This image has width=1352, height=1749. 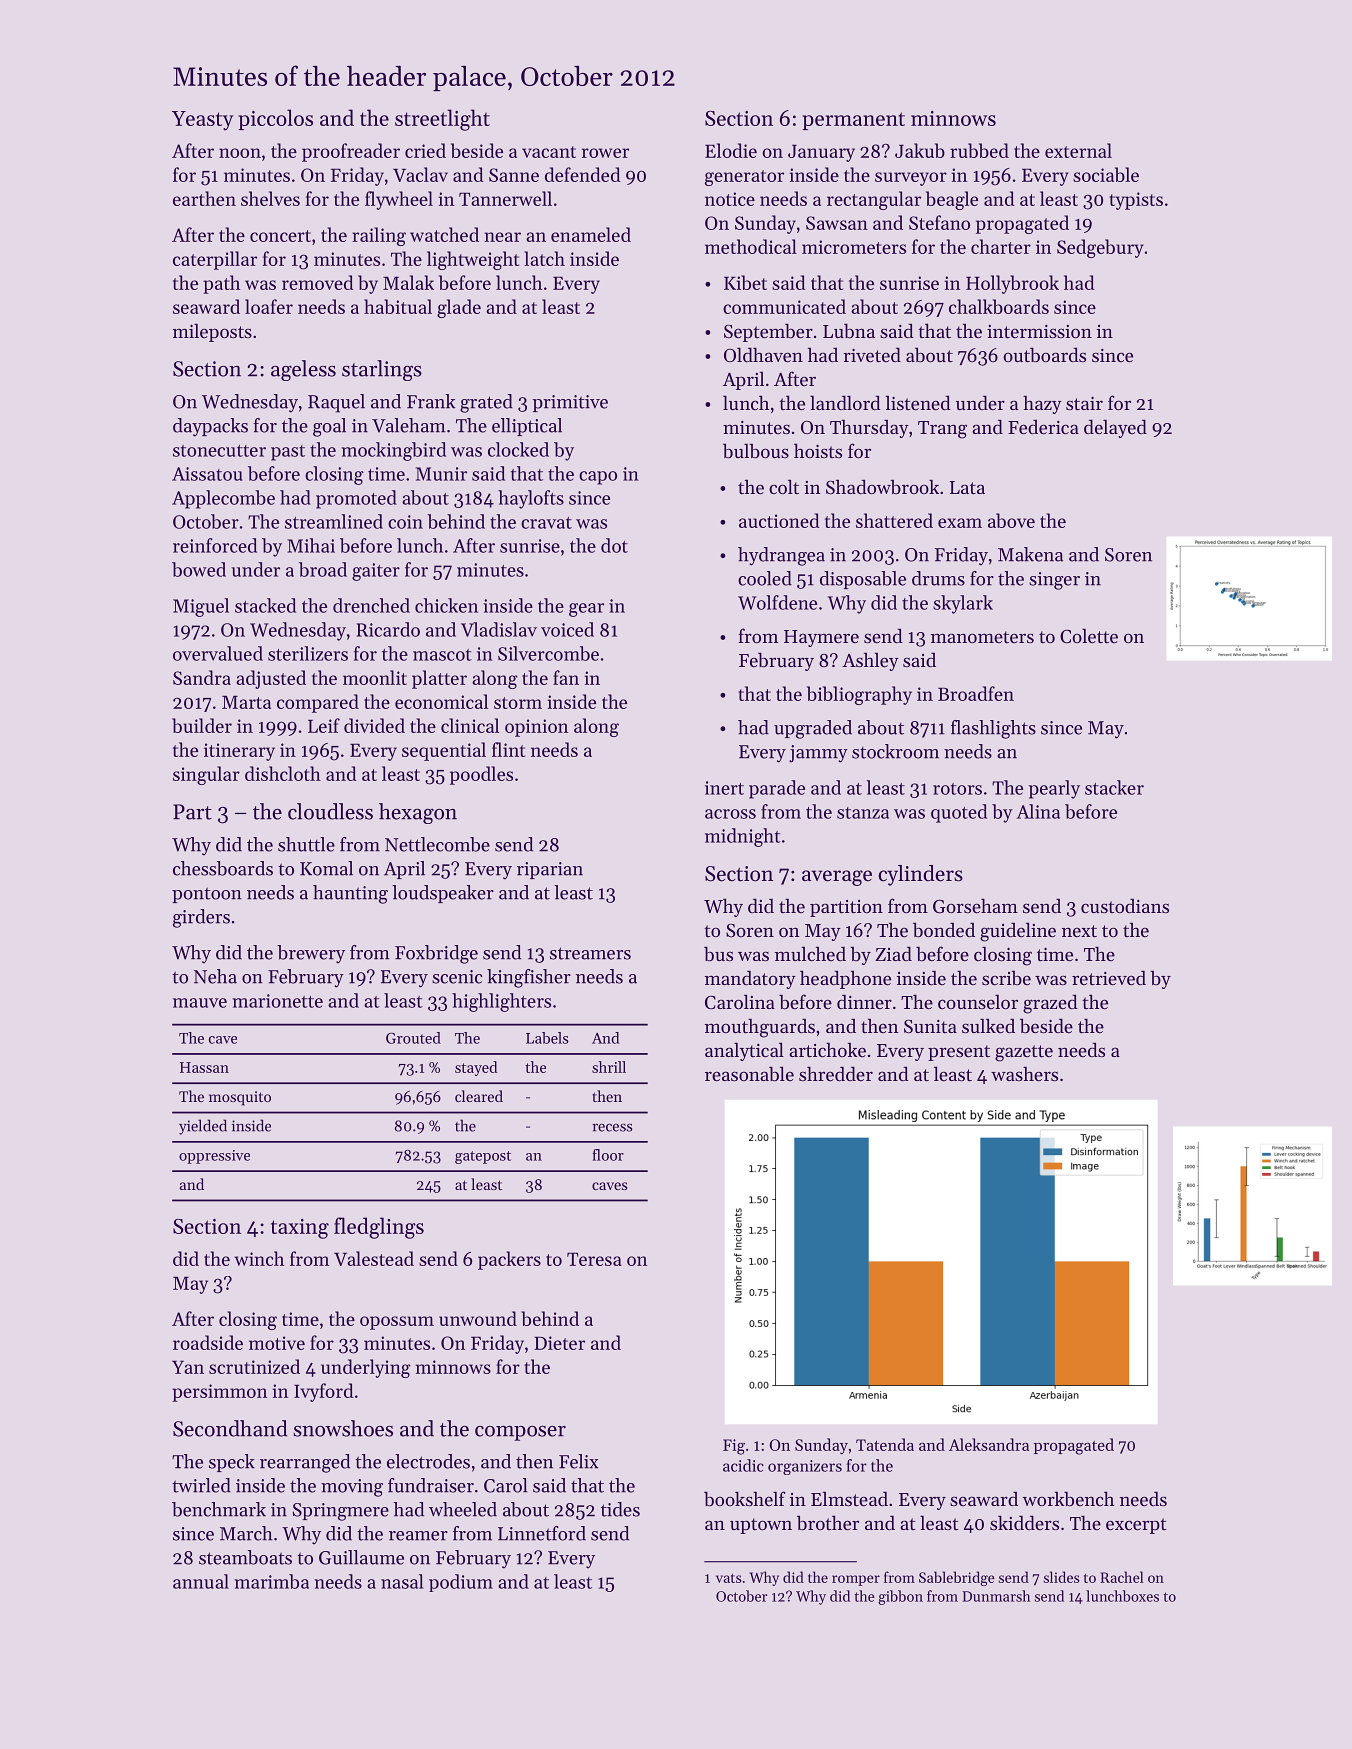 I want to click on marimba, so click(x=271, y=1581).
